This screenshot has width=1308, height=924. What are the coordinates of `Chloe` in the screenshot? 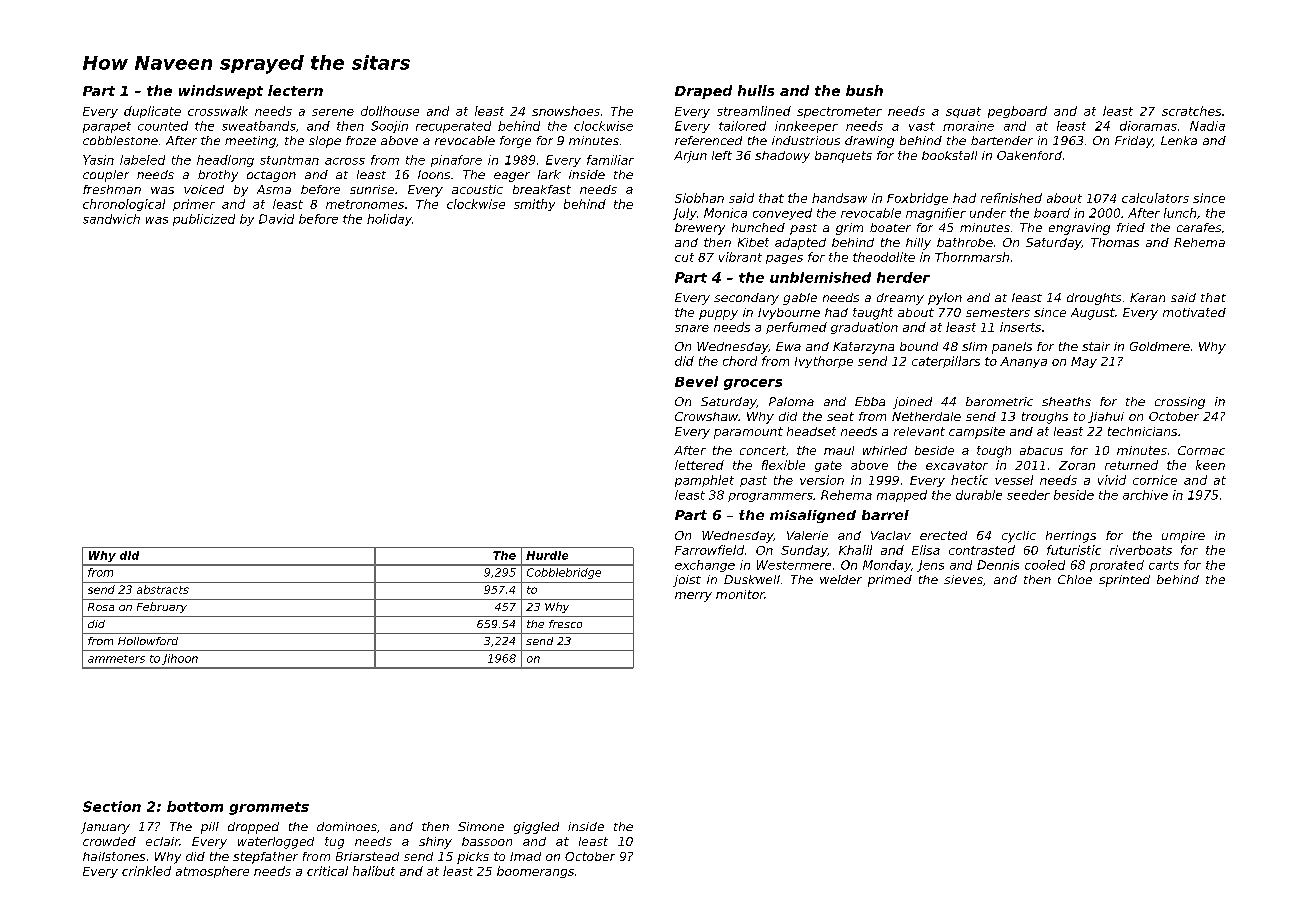 It's located at (1075, 579).
